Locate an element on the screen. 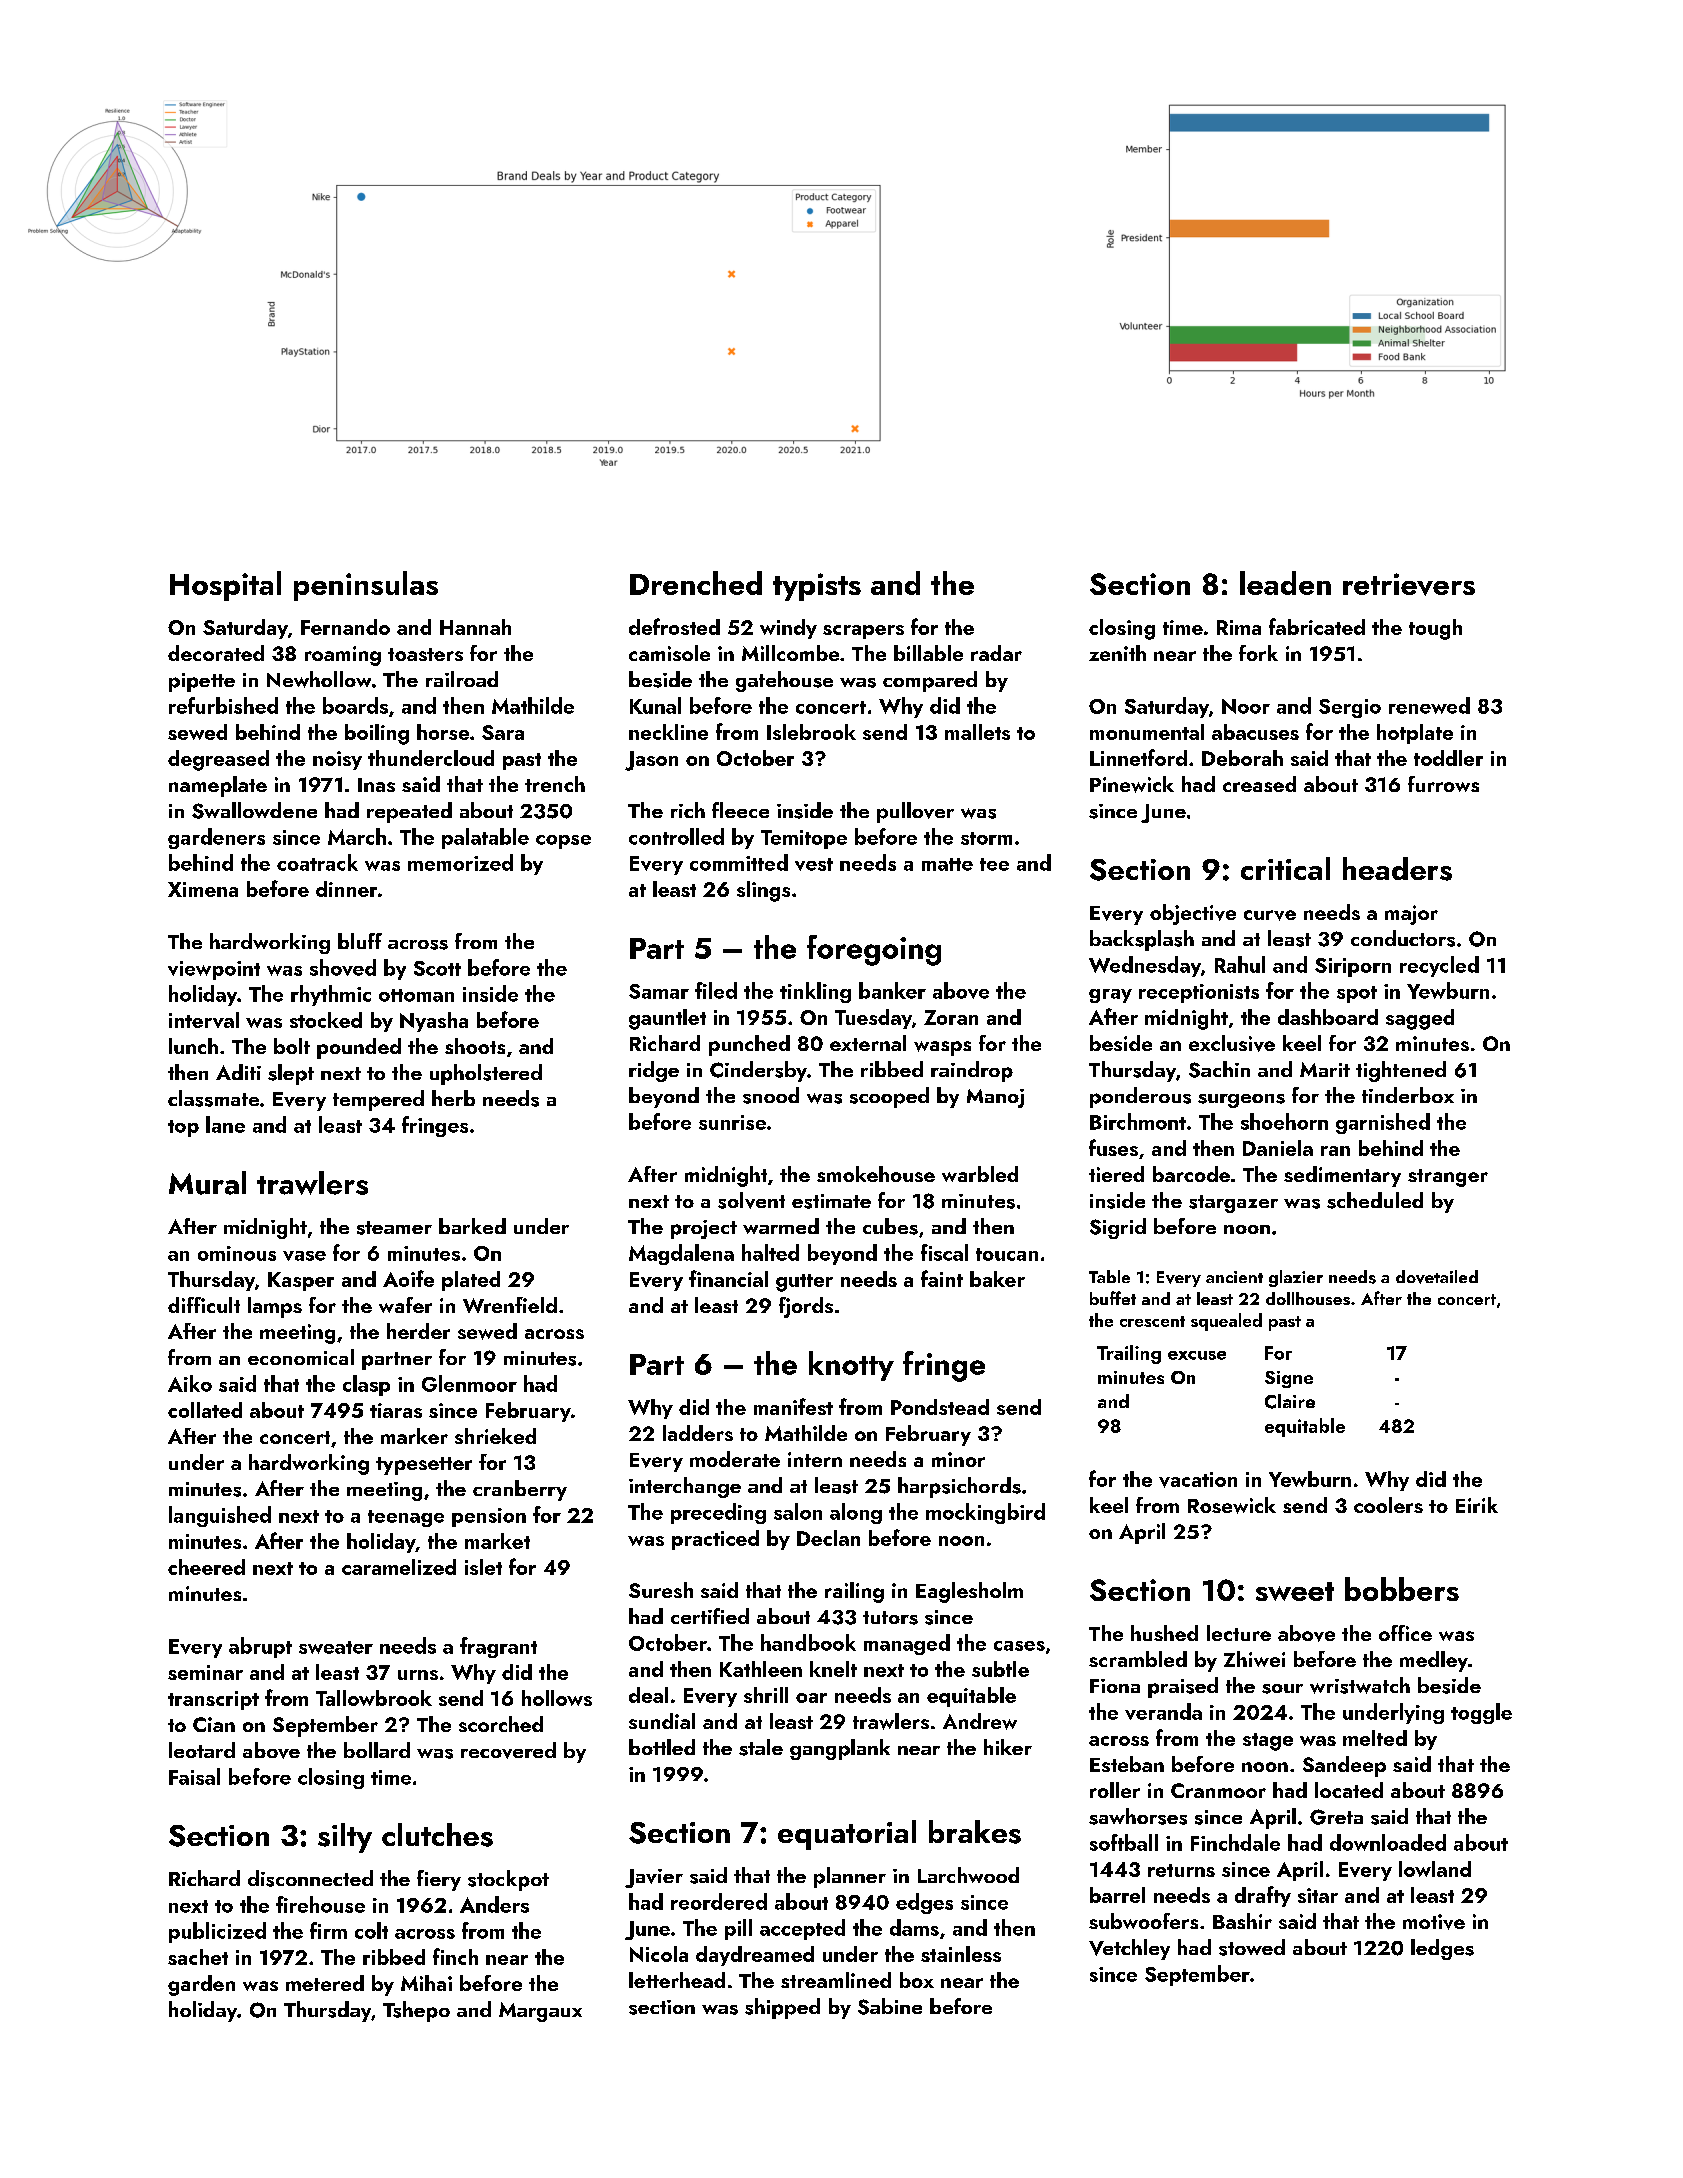  equatorial is located at coordinates (847, 1835).
